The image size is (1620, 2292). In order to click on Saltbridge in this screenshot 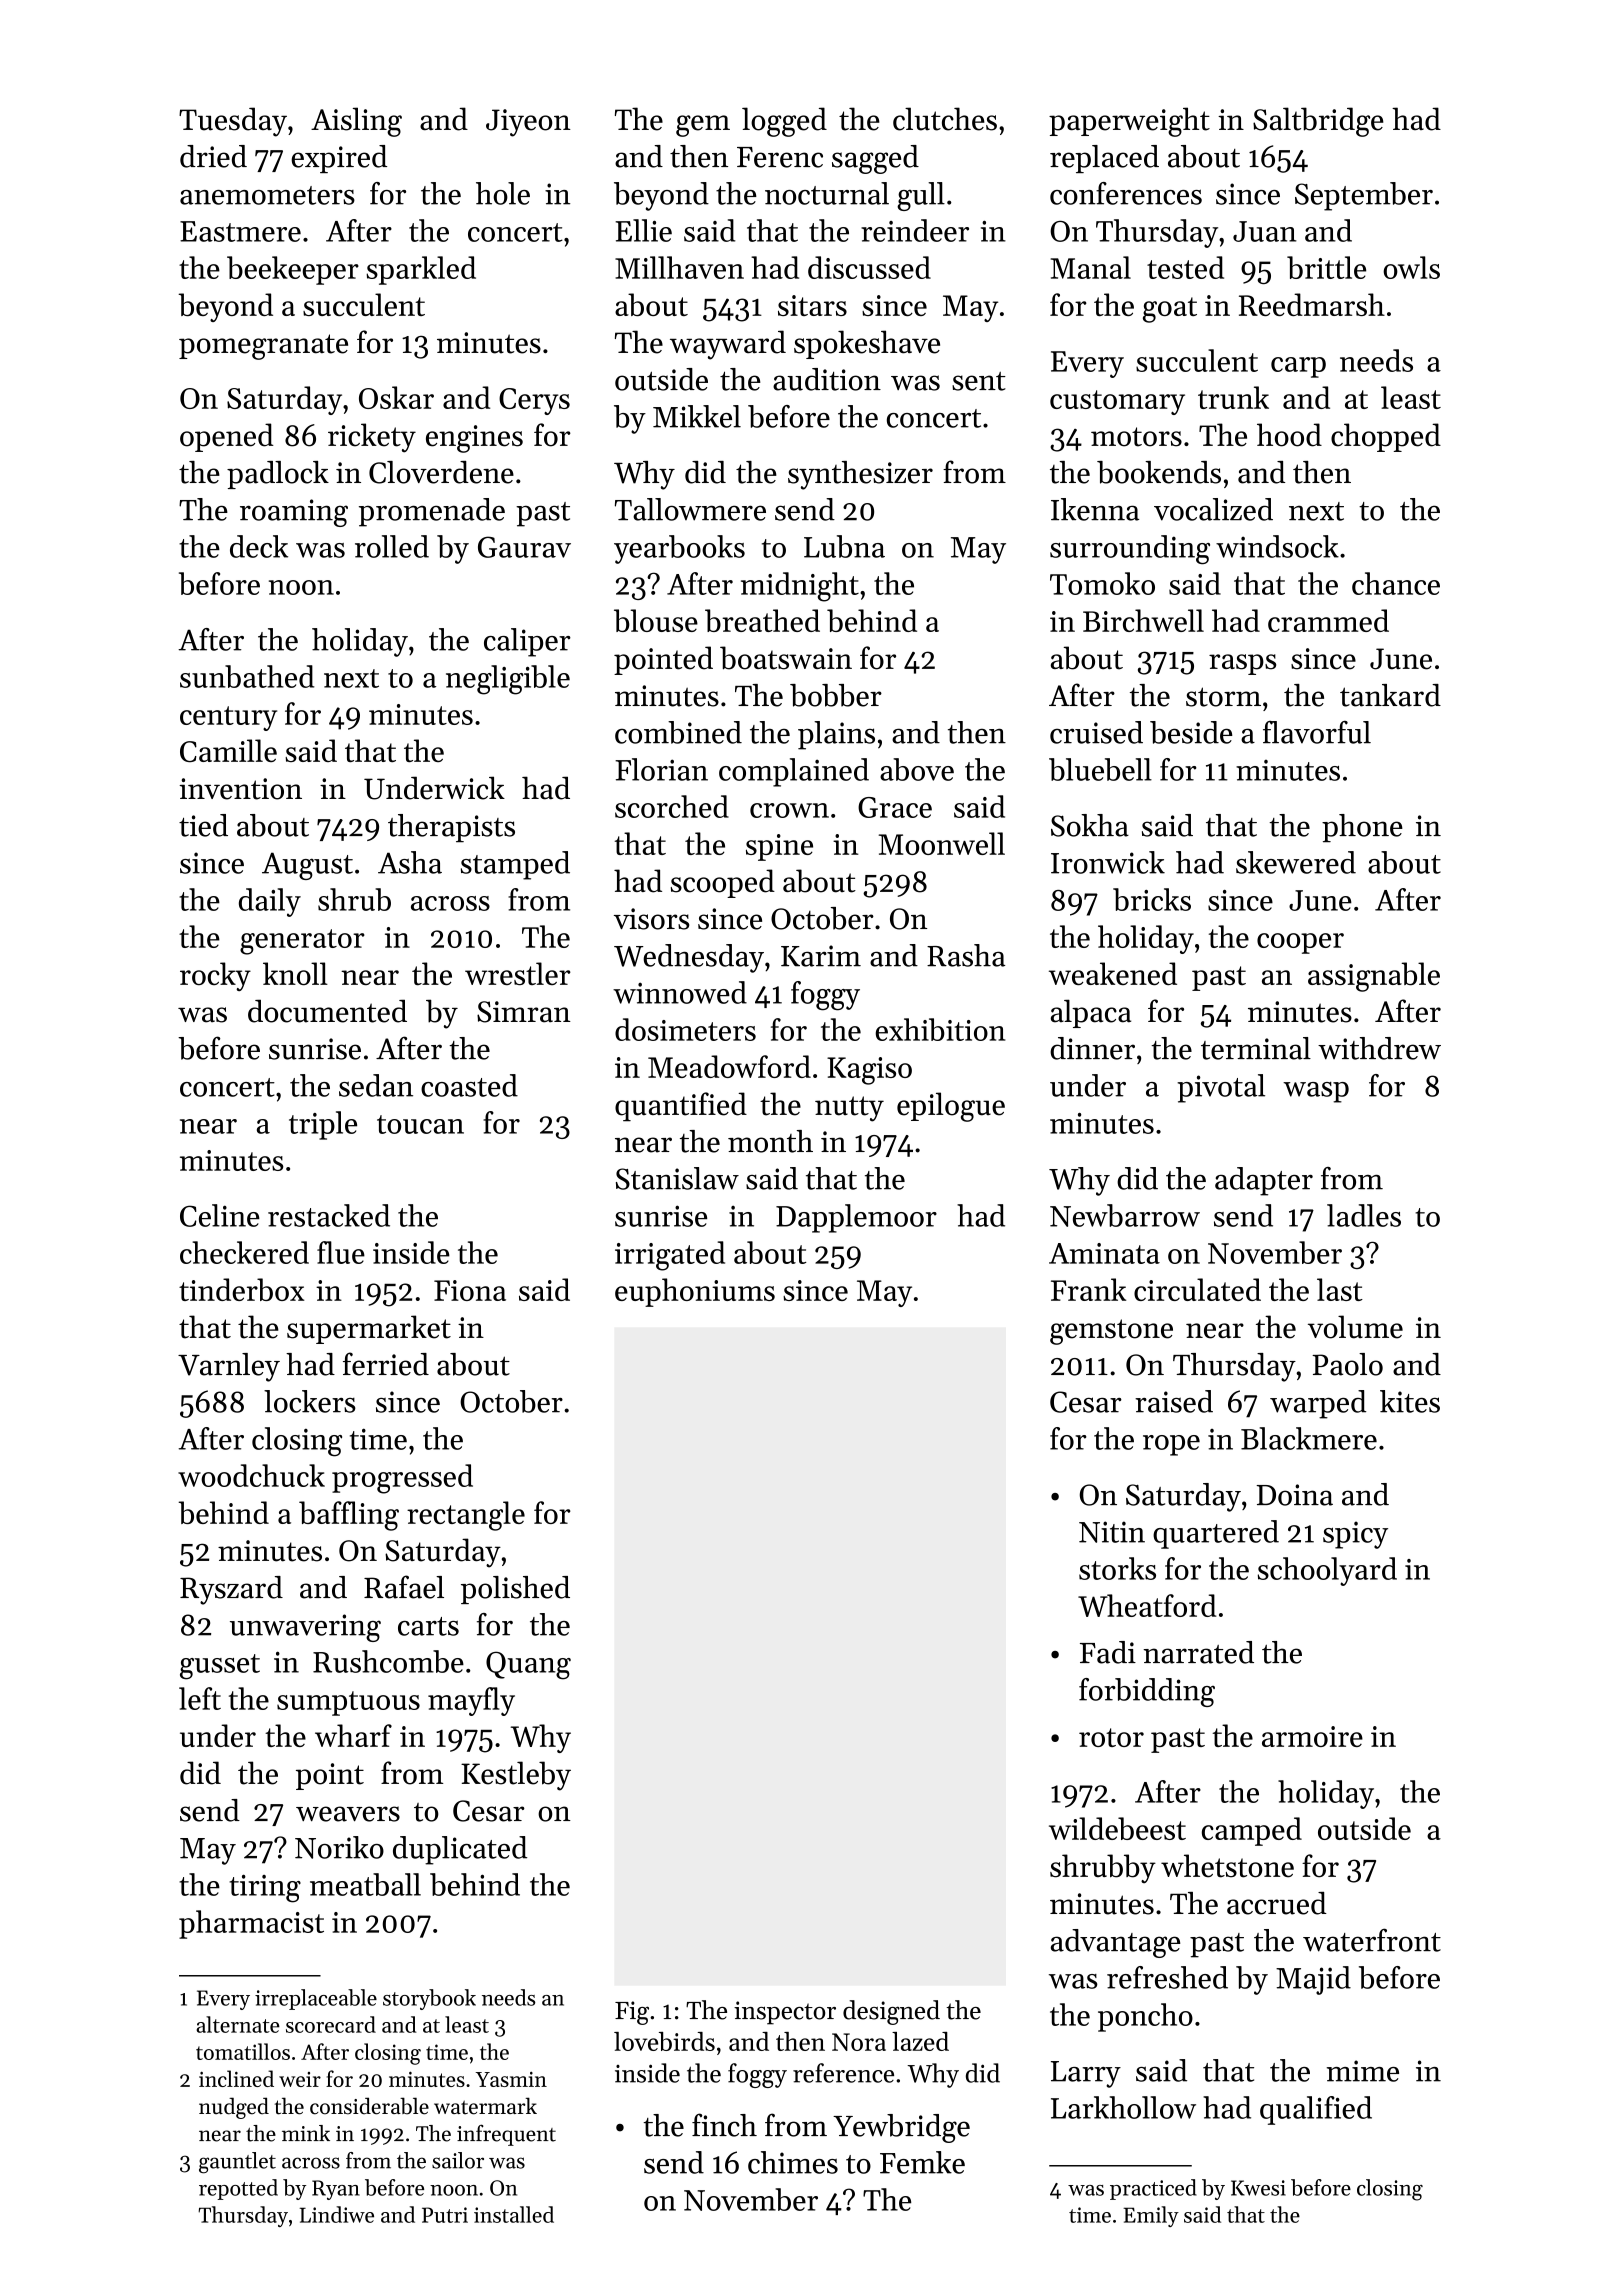, I will do `click(1318, 122)`.
